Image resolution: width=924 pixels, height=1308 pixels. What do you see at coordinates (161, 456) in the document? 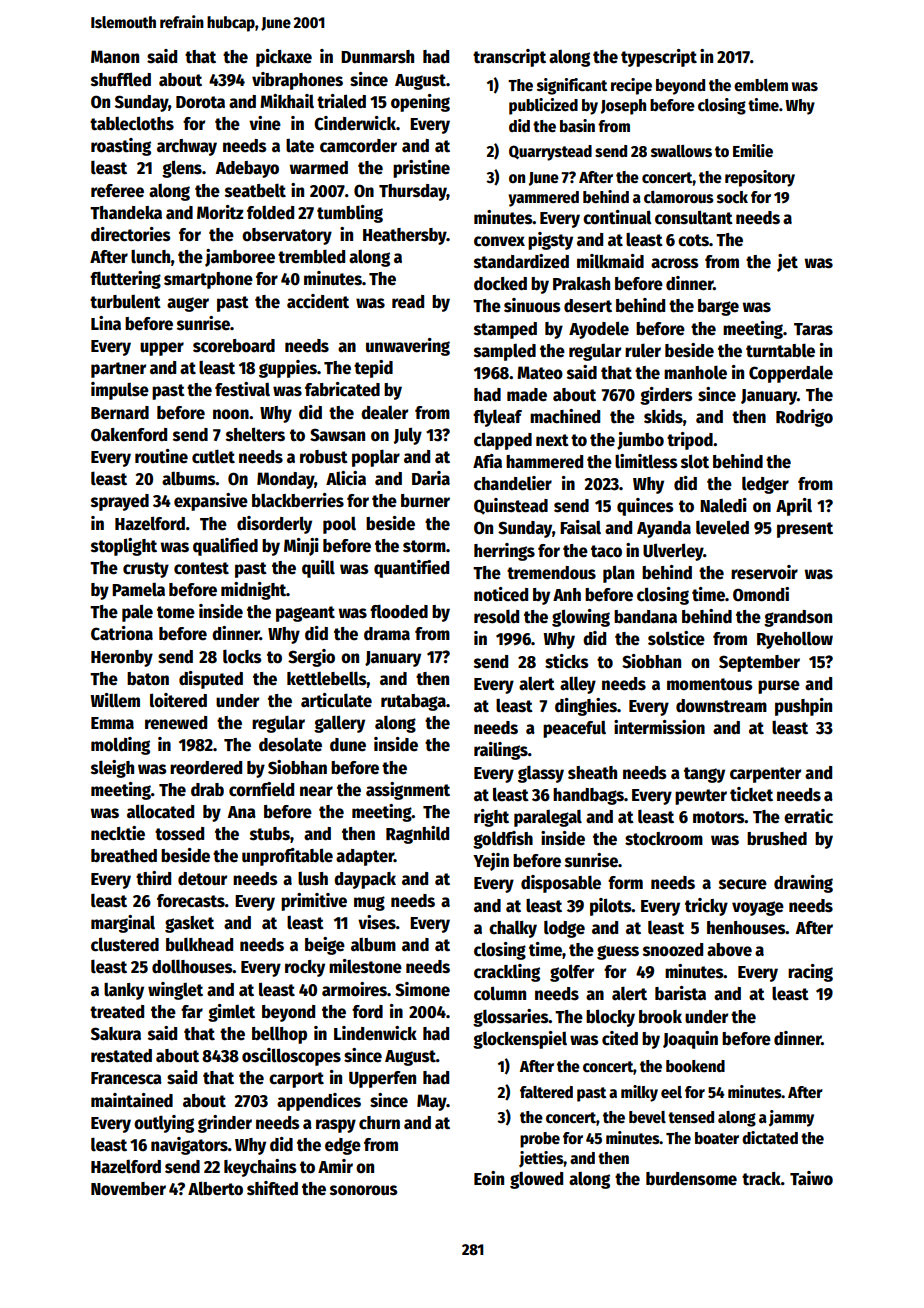
I see `routine` at bounding box center [161, 456].
